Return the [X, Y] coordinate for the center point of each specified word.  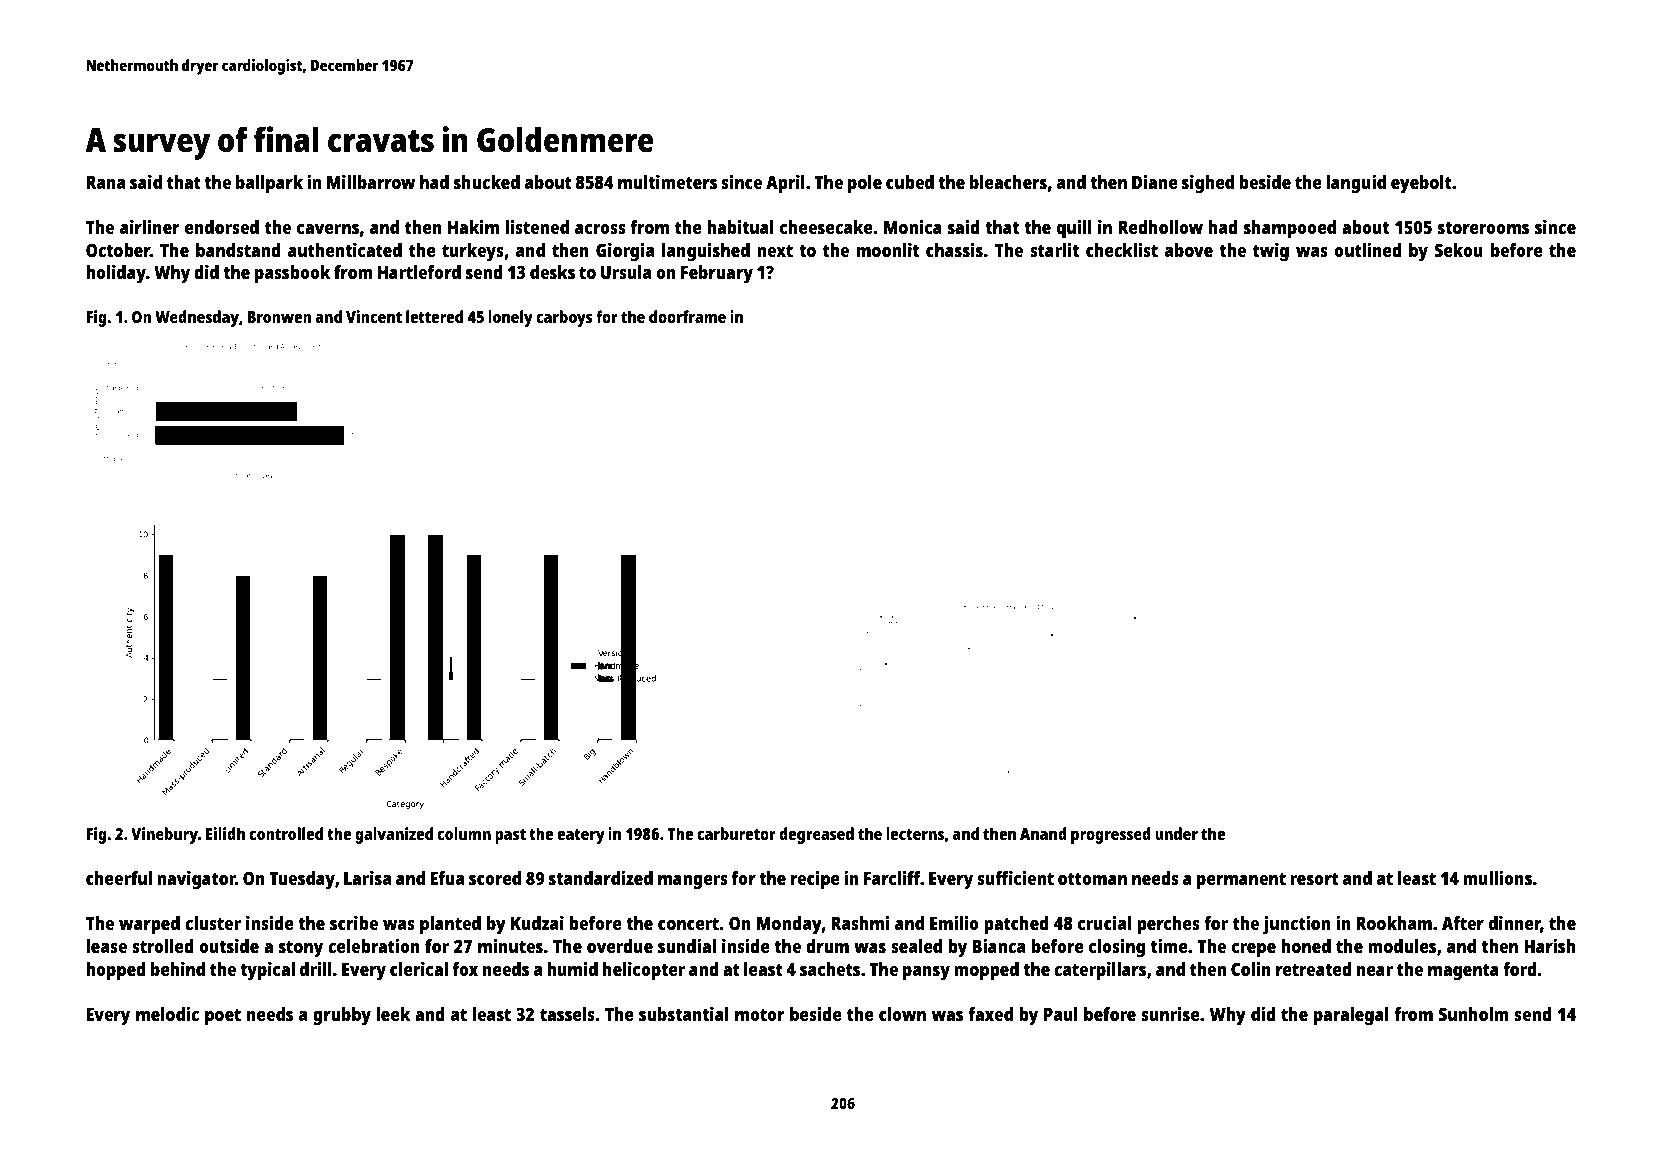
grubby [342, 1016]
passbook [292, 274]
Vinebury [164, 835]
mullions [1497, 878]
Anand [1043, 833]
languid [1356, 184]
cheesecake [826, 227]
